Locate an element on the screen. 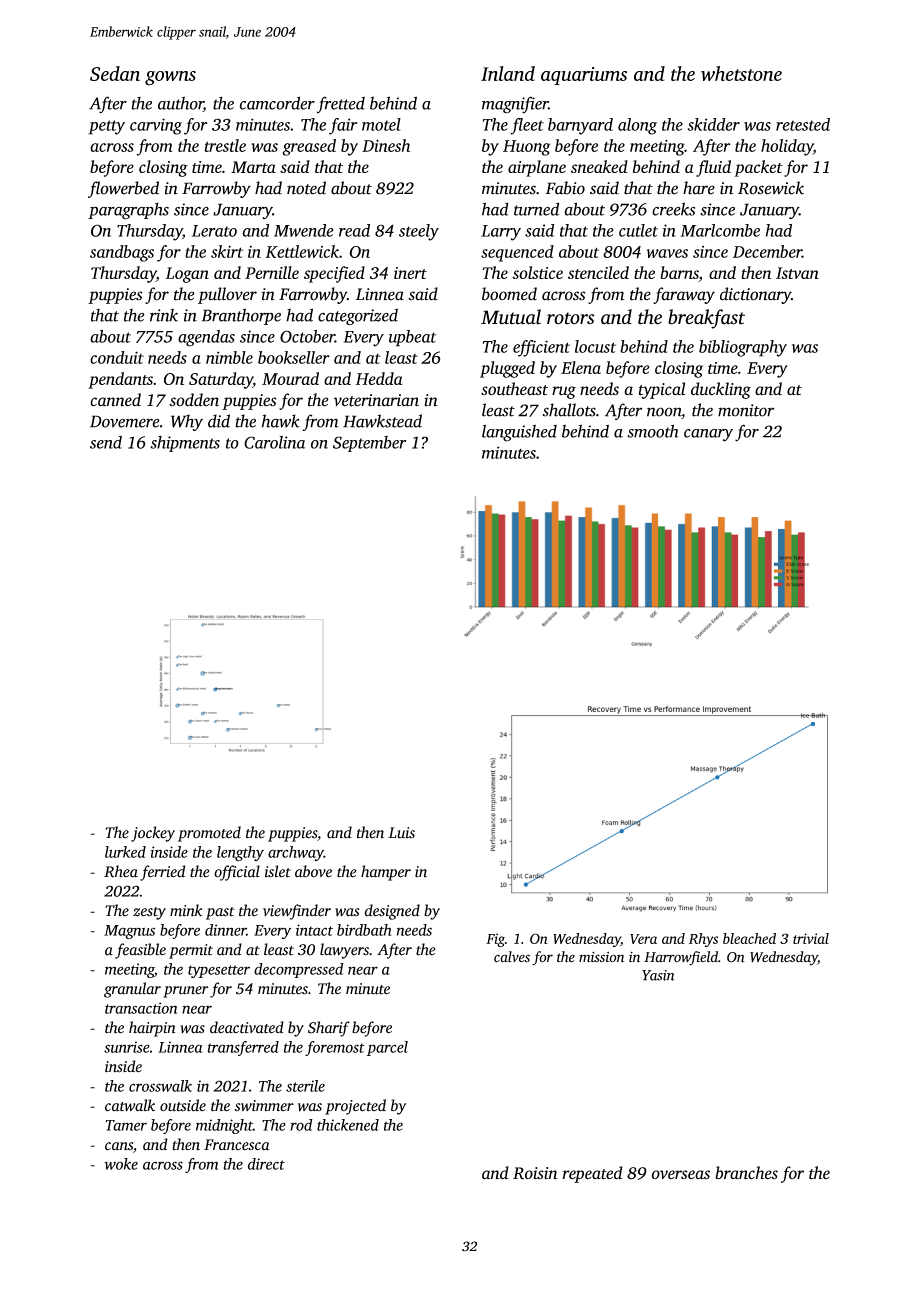  sandbags is located at coordinates (122, 253).
